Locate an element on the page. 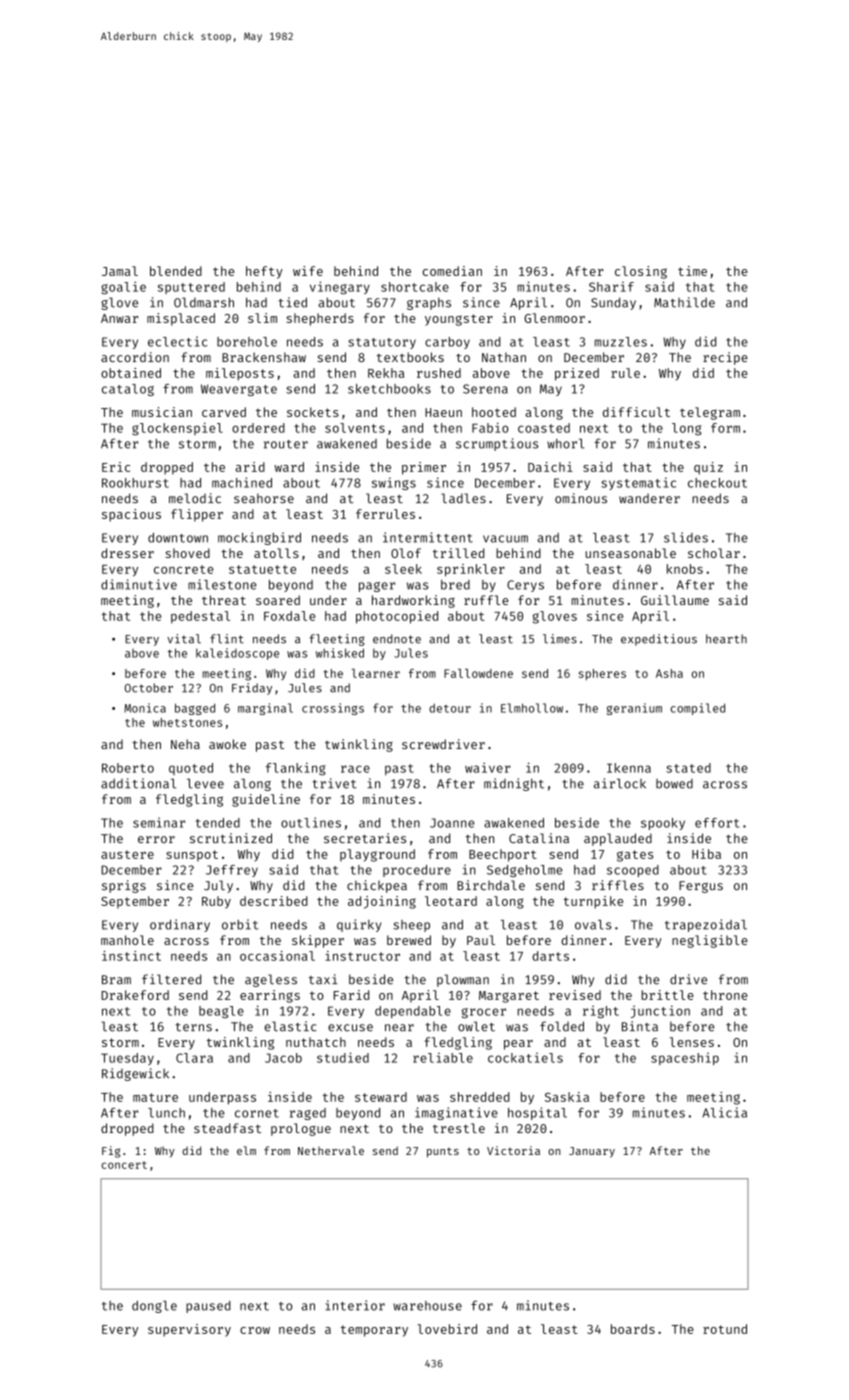 This image has width=849, height=1400. dongle is located at coordinates (154, 1307).
